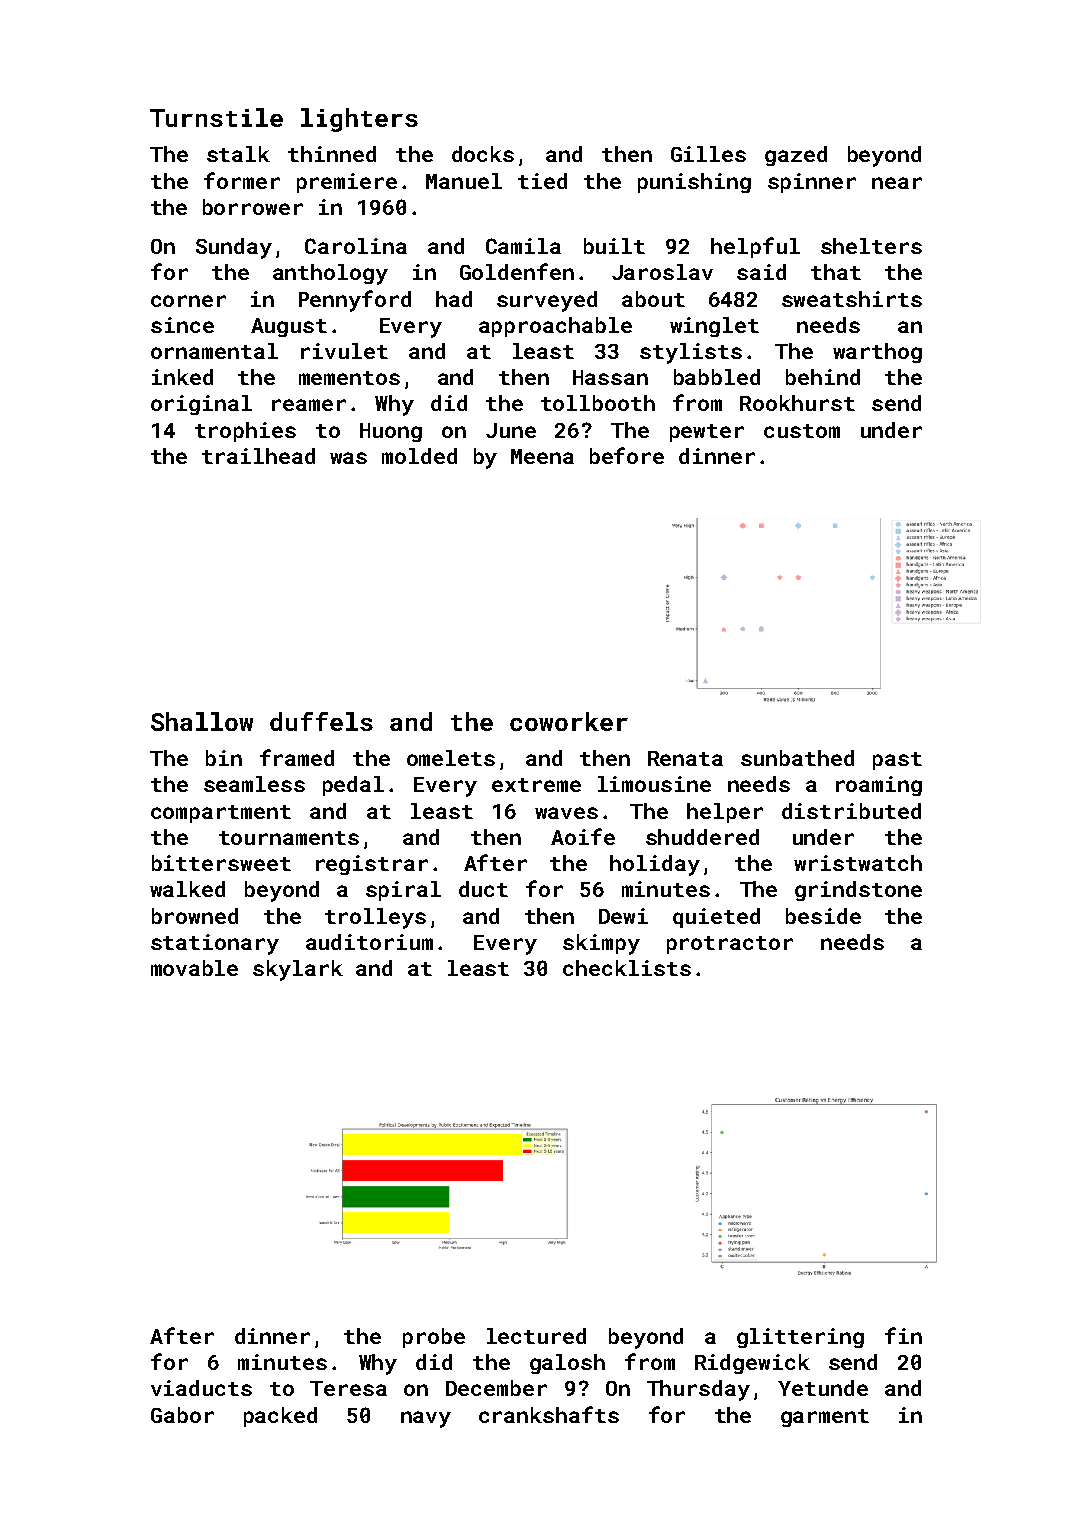  I want to click on Turnstile, so click(216, 117).
